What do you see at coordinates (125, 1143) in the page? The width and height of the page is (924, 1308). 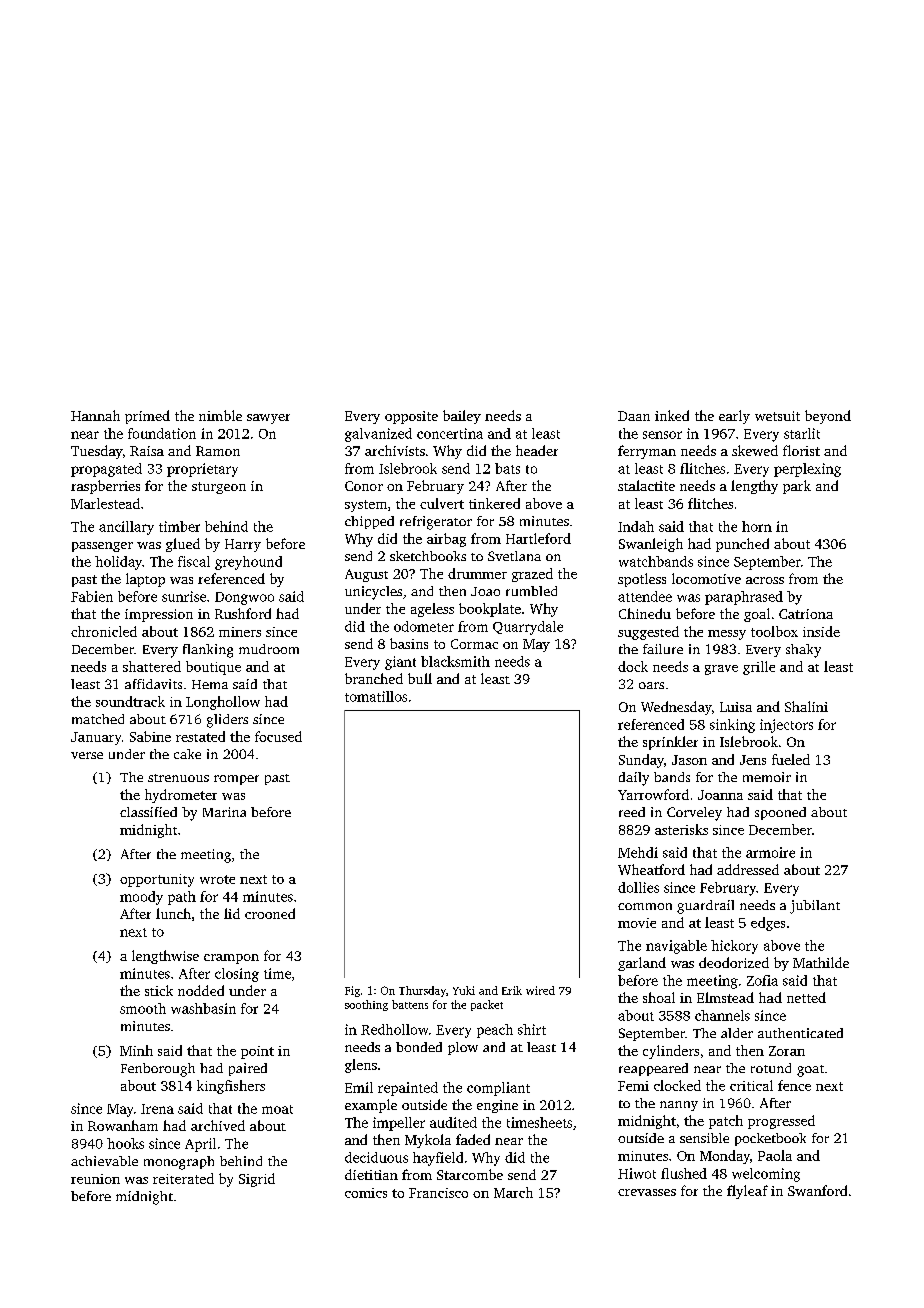 I see `hooks` at bounding box center [125, 1143].
